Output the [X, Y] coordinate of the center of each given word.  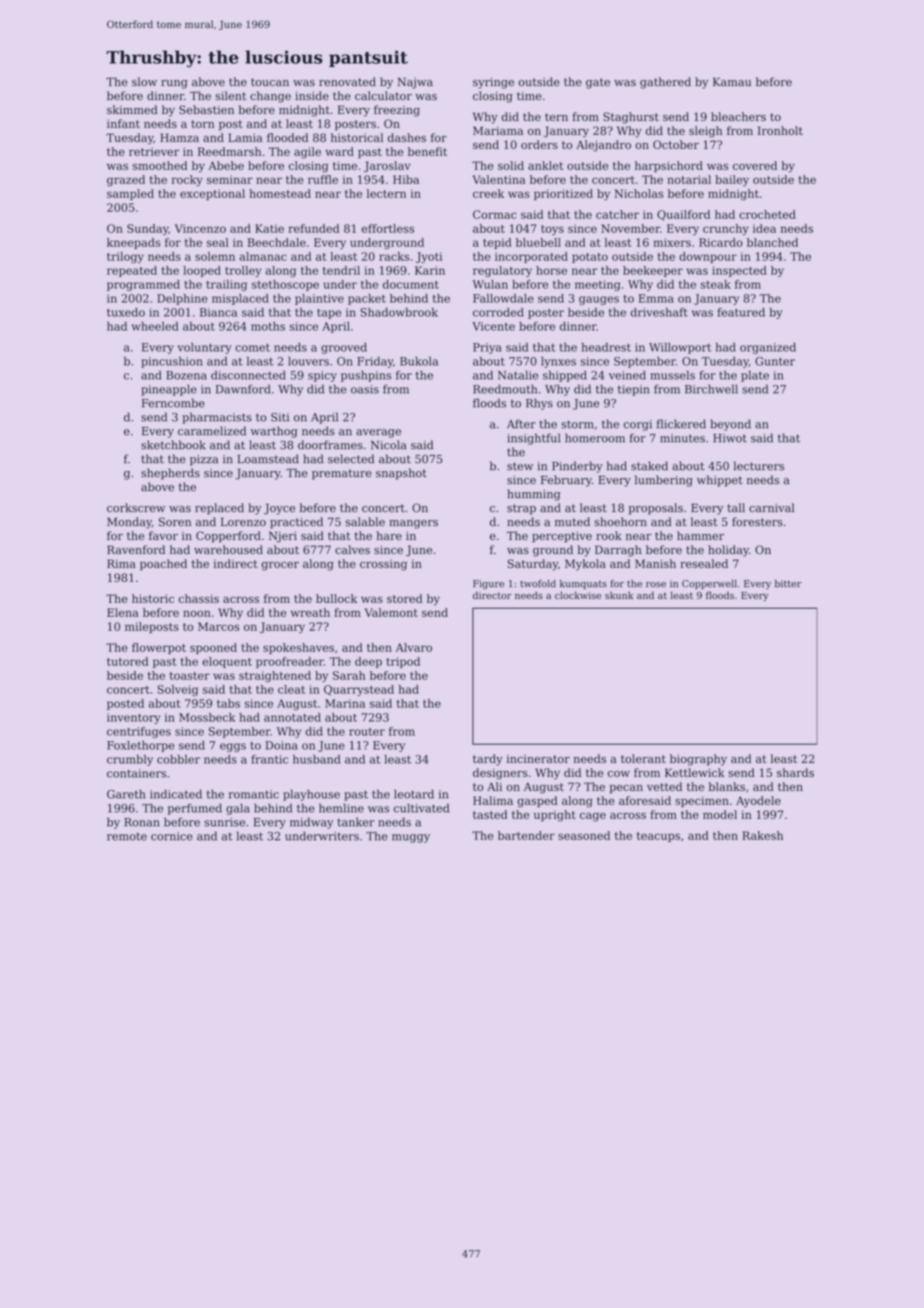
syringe [493, 83]
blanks [727, 786]
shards [795, 772]
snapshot [401, 474]
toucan [270, 82]
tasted [490, 814]
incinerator [538, 759]
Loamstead [268, 459]
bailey [732, 181]
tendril [341, 270]
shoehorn [620, 522]
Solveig [177, 690]
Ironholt [780, 130]
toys [552, 230]
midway [311, 823]
